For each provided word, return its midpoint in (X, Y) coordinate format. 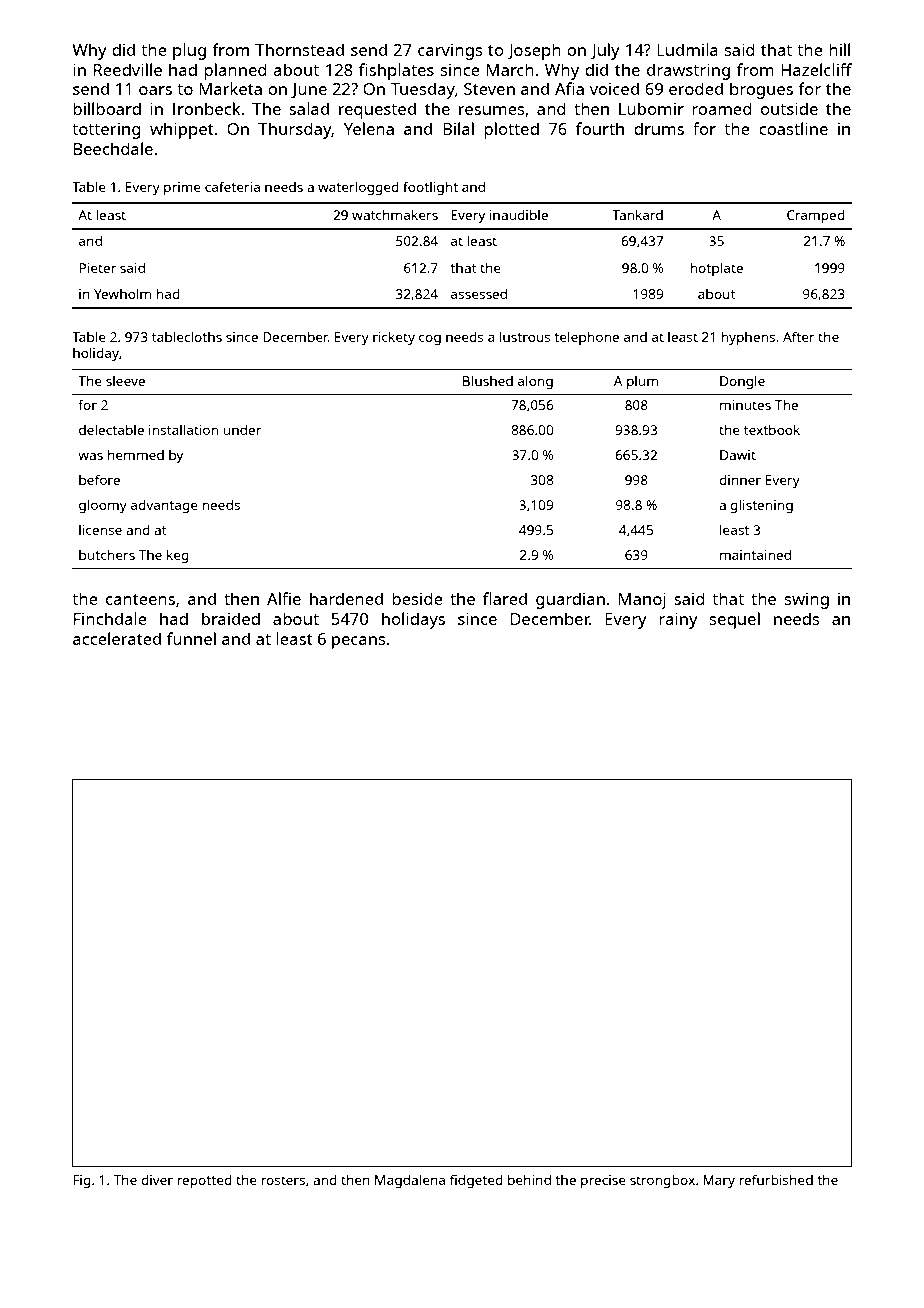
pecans (359, 642)
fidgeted (476, 1181)
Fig (82, 1181)
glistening (761, 506)
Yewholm (122, 293)
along (535, 382)
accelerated (117, 638)
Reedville (128, 69)
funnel (191, 638)
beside (417, 598)
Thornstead (299, 49)
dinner (740, 480)
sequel (735, 620)
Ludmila (687, 49)
